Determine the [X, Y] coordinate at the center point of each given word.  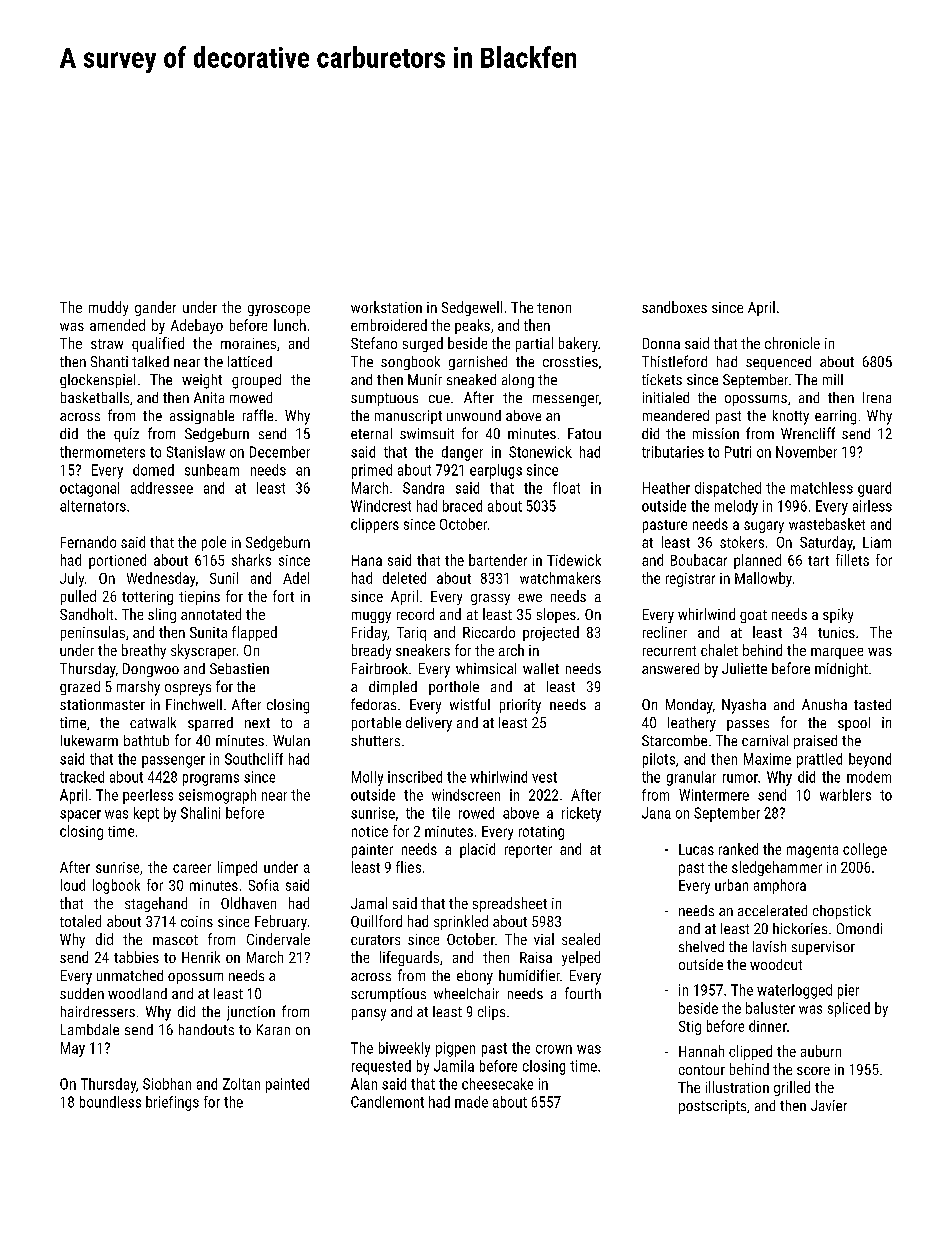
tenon [554, 308]
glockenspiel [97, 381]
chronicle [792, 343]
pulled [78, 597]
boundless [110, 1102]
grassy [490, 599]
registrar [690, 580]
